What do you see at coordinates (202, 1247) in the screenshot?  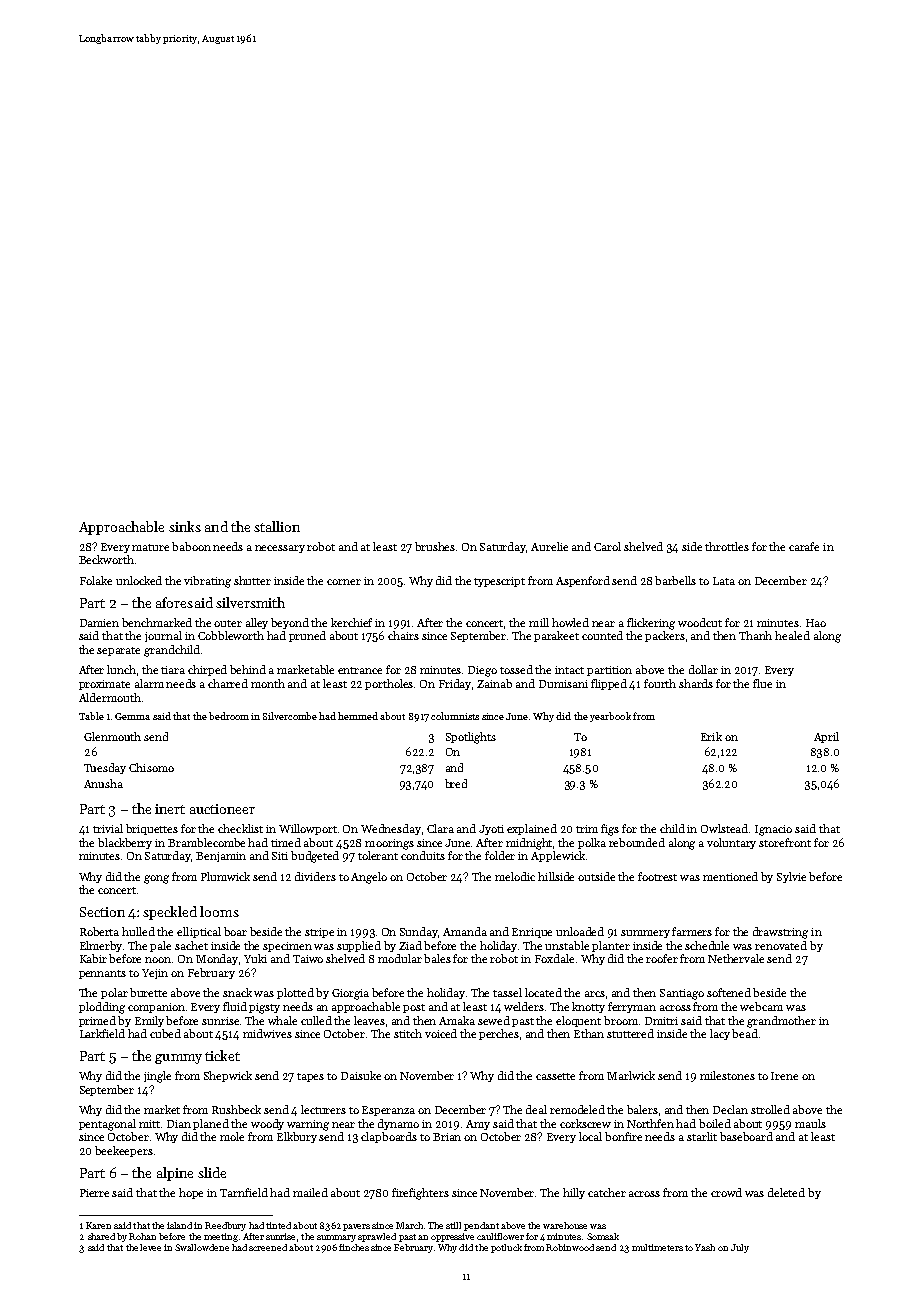 I see `Swallowdene` at bounding box center [202, 1247].
